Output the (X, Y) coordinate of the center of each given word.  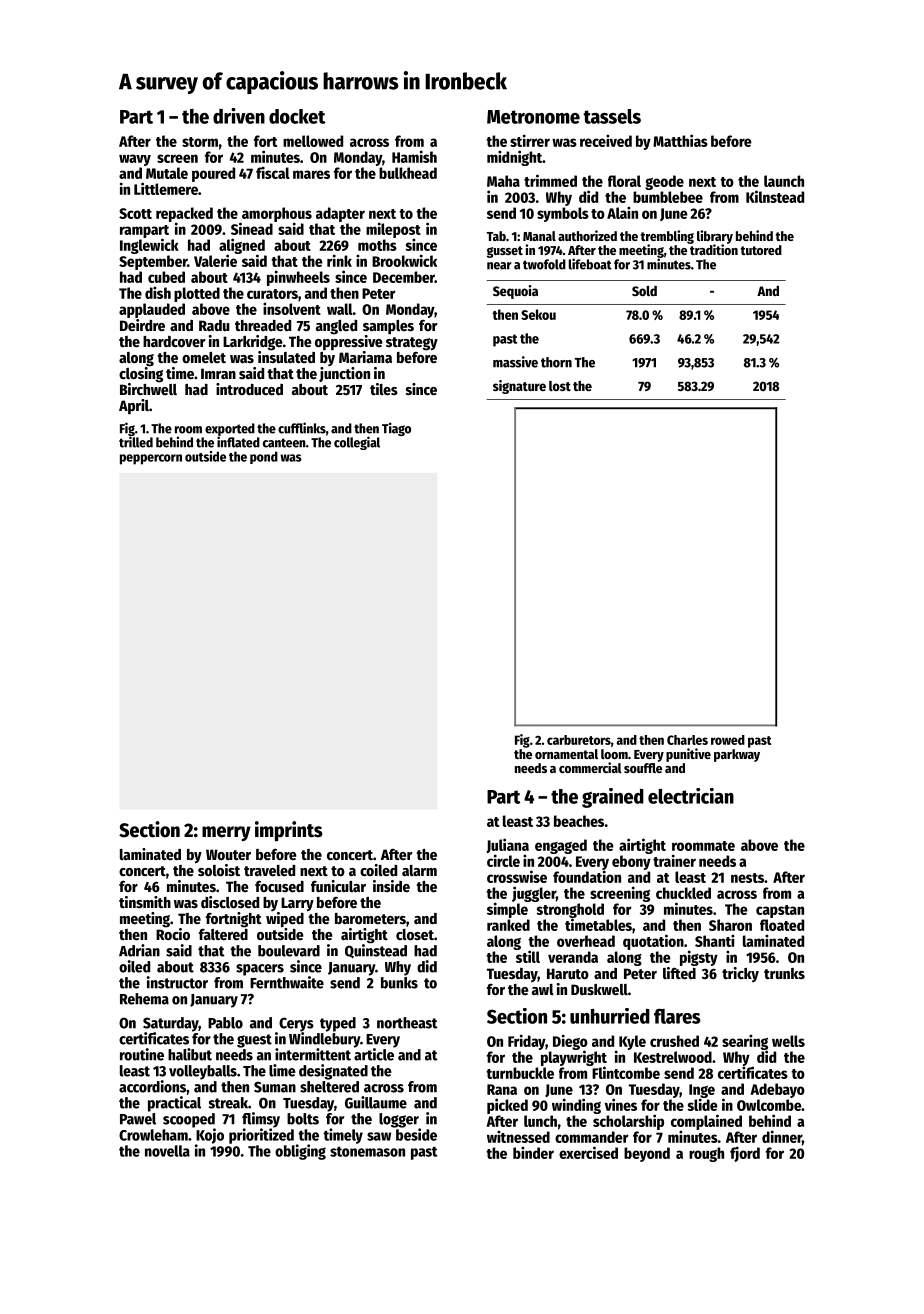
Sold (644, 291)
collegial (357, 443)
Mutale (167, 173)
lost (560, 386)
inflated (238, 442)
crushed (674, 1041)
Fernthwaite (287, 982)
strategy (412, 344)
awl (543, 989)
